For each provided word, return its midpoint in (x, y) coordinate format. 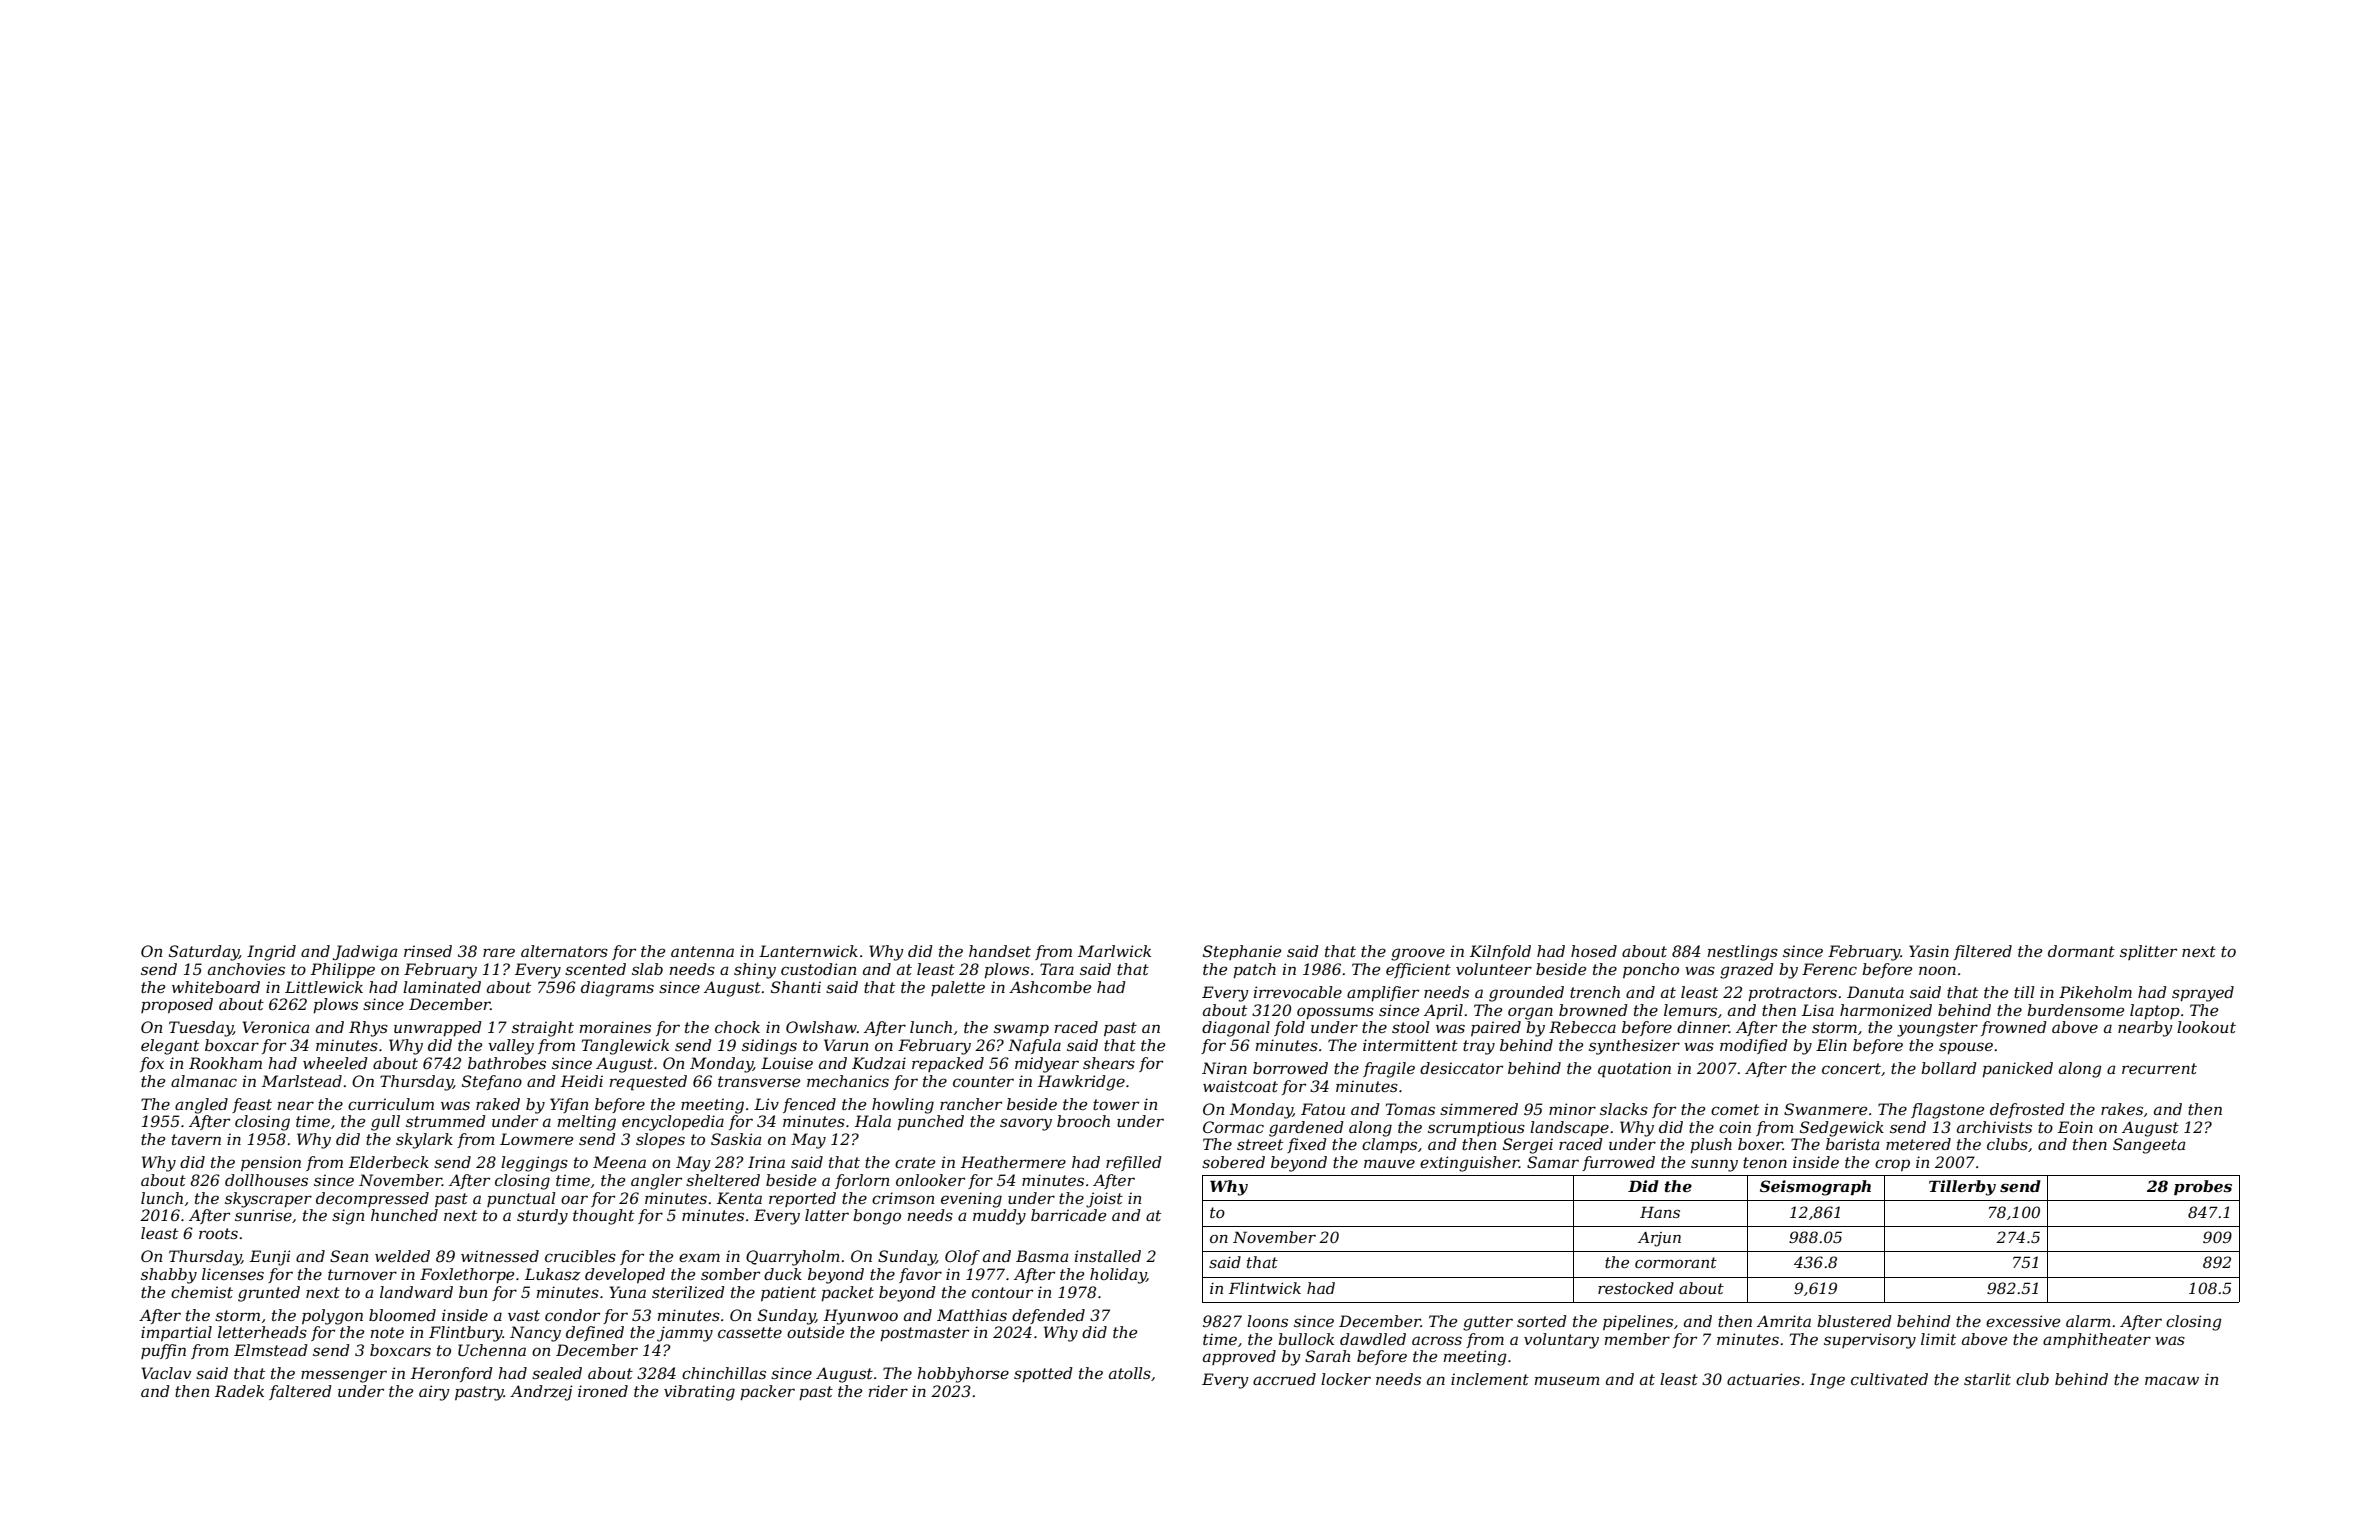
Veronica (275, 1027)
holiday (1118, 1276)
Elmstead (271, 1350)
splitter (2148, 952)
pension (271, 1163)
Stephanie (1242, 952)
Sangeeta (2149, 1146)
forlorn (862, 1181)
